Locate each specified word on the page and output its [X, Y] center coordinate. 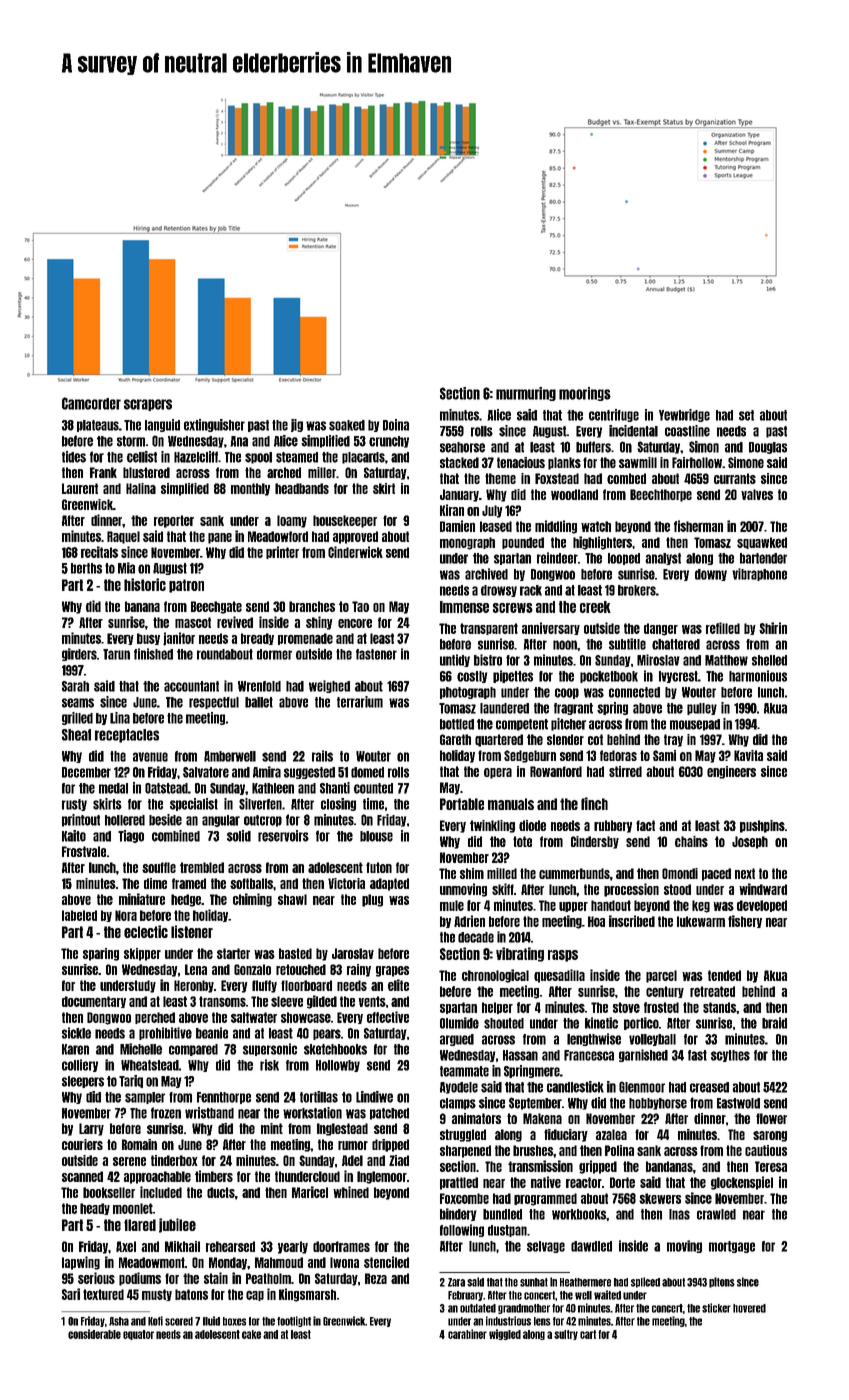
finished [153, 654]
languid [162, 425]
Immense [464, 607]
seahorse [462, 447]
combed [626, 478]
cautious [766, 1150]
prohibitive [165, 1033]
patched [389, 1114]
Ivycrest [678, 677]
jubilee [177, 1225]
